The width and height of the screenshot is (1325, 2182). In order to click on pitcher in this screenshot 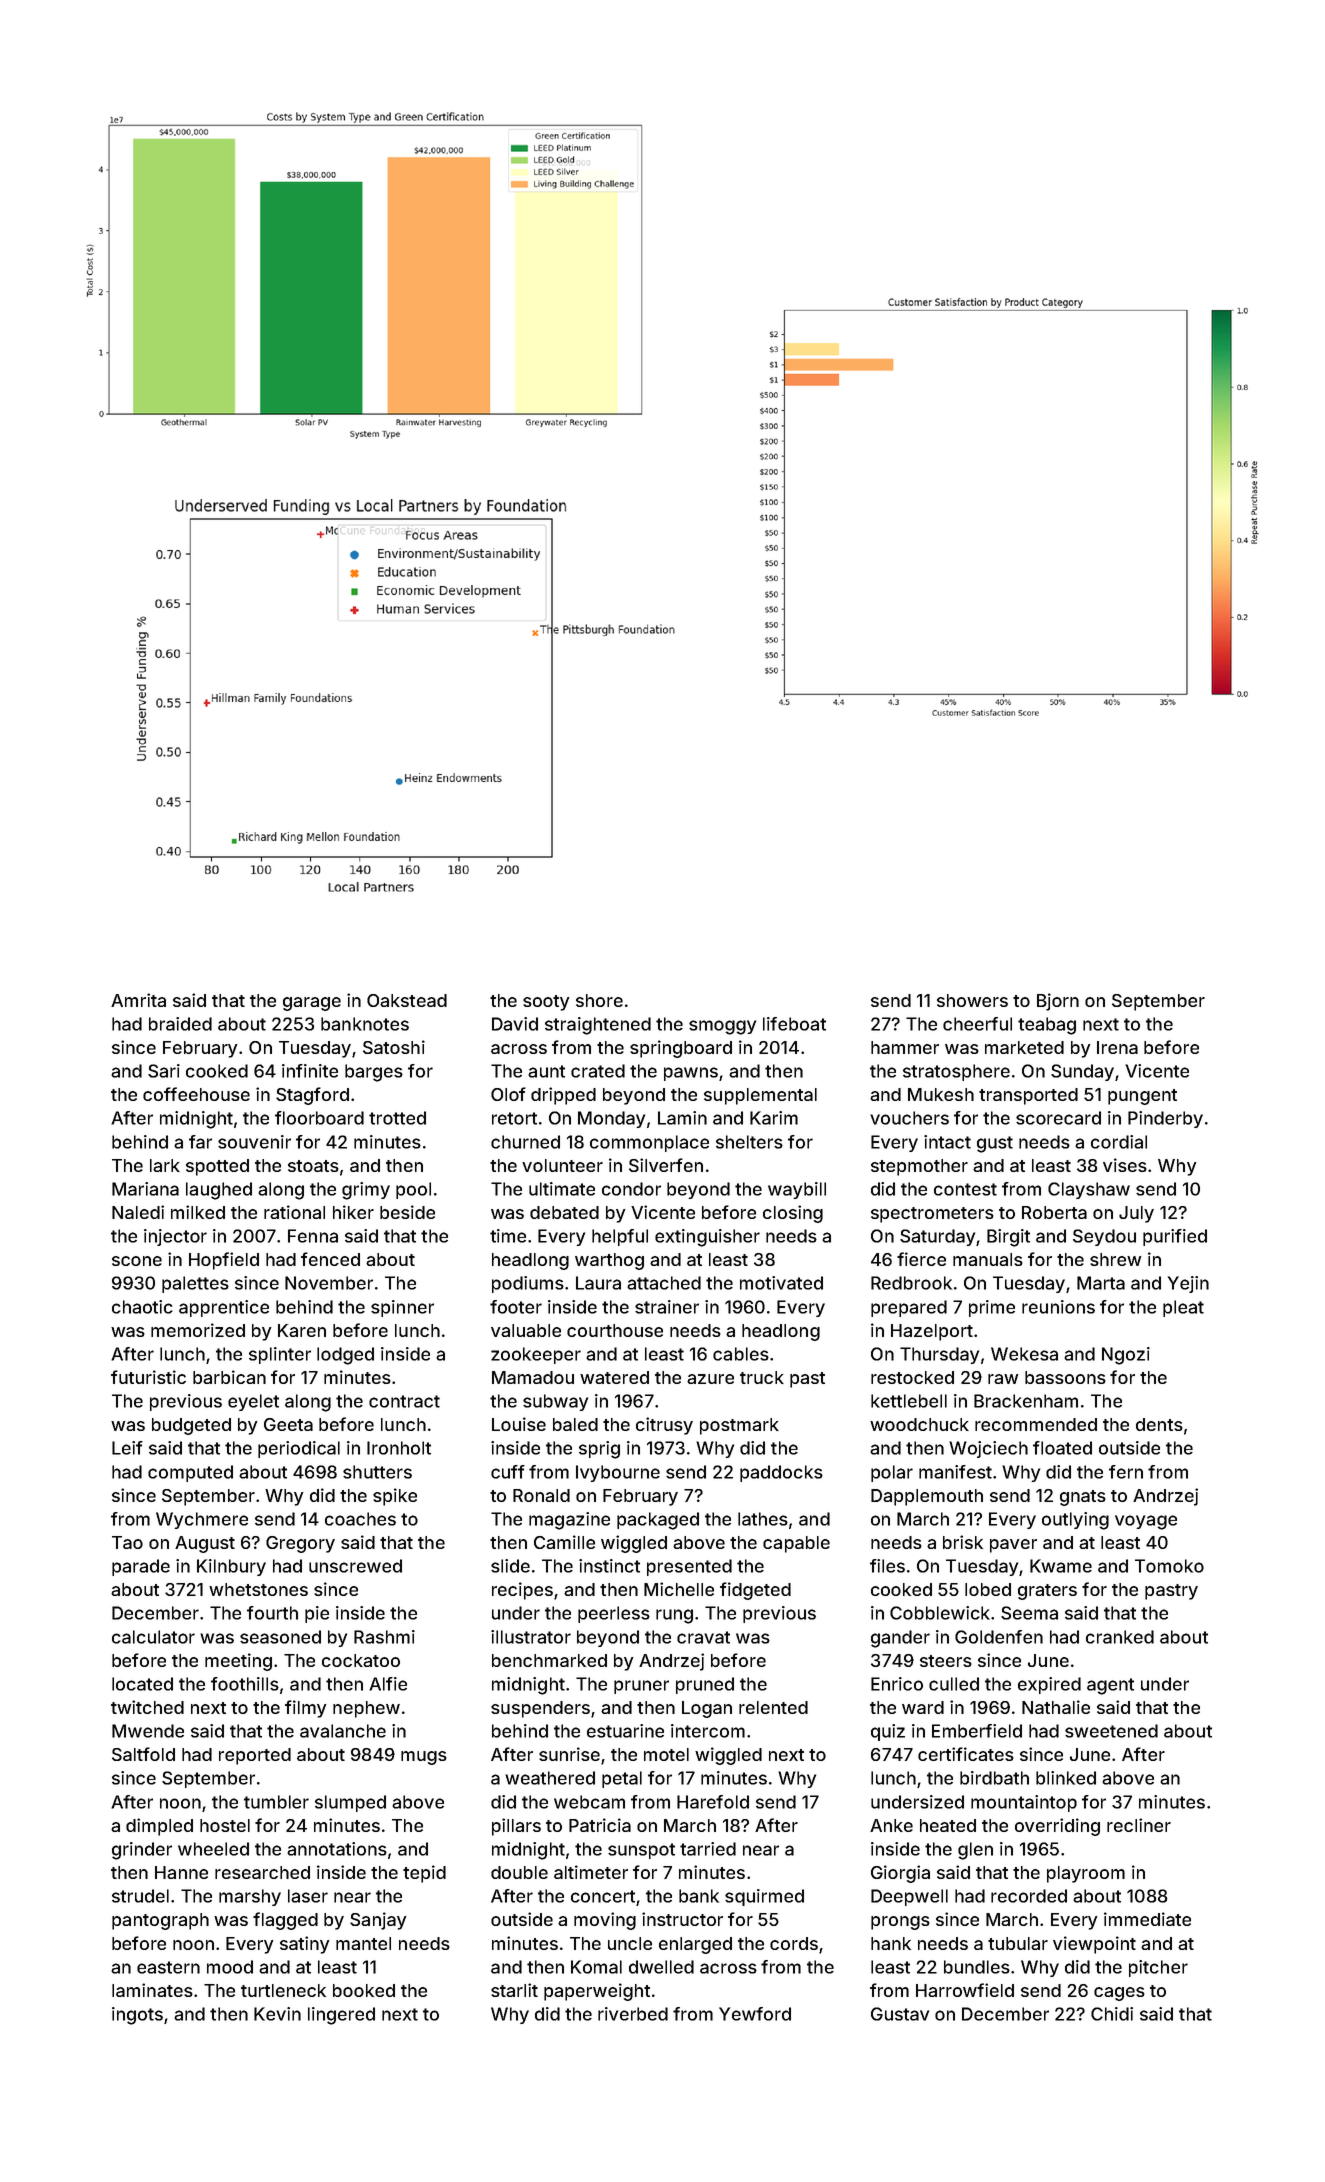, I will do `click(1158, 1968)`.
